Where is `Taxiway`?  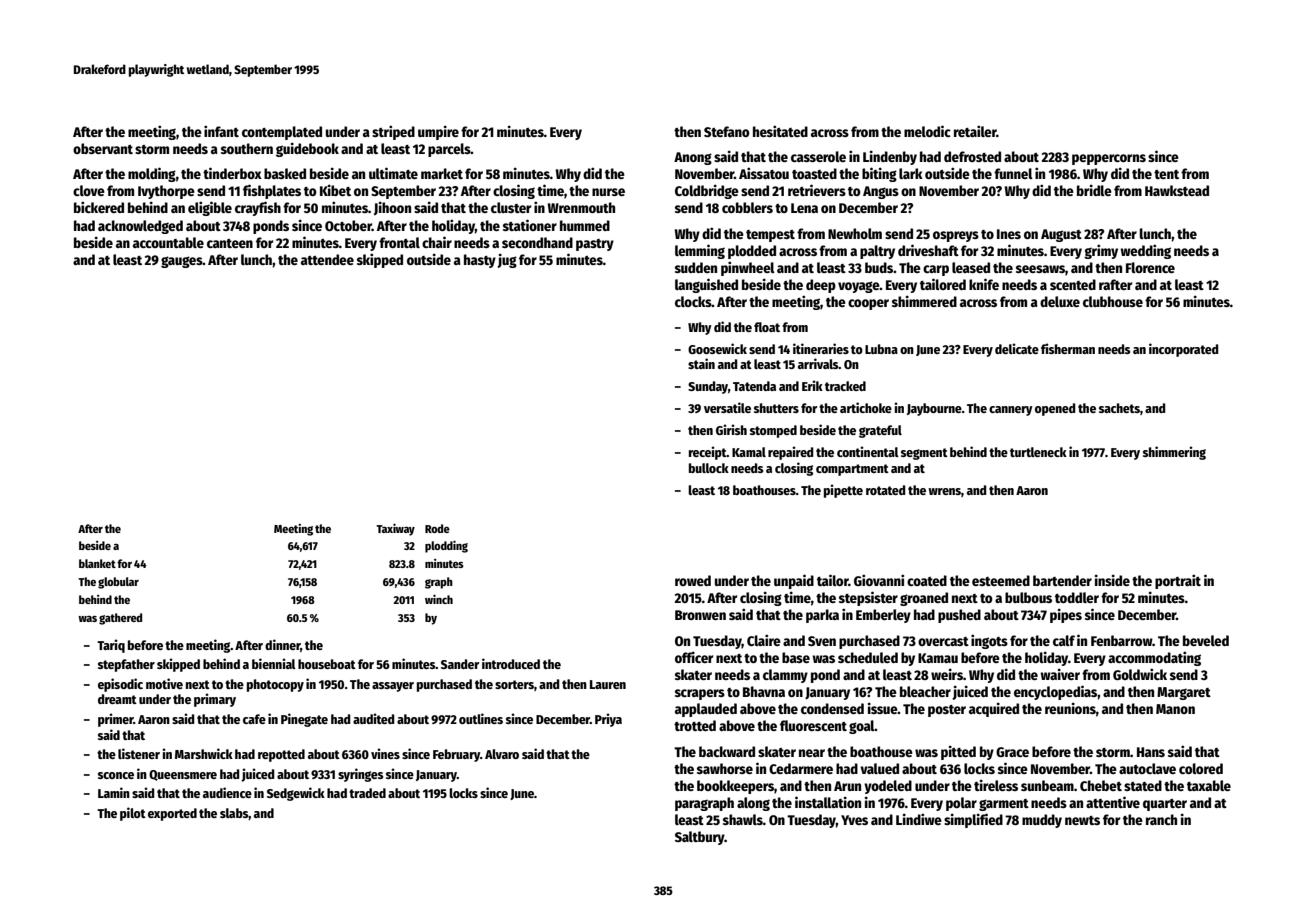 Taxiway is located at coordinates (395, 529).
